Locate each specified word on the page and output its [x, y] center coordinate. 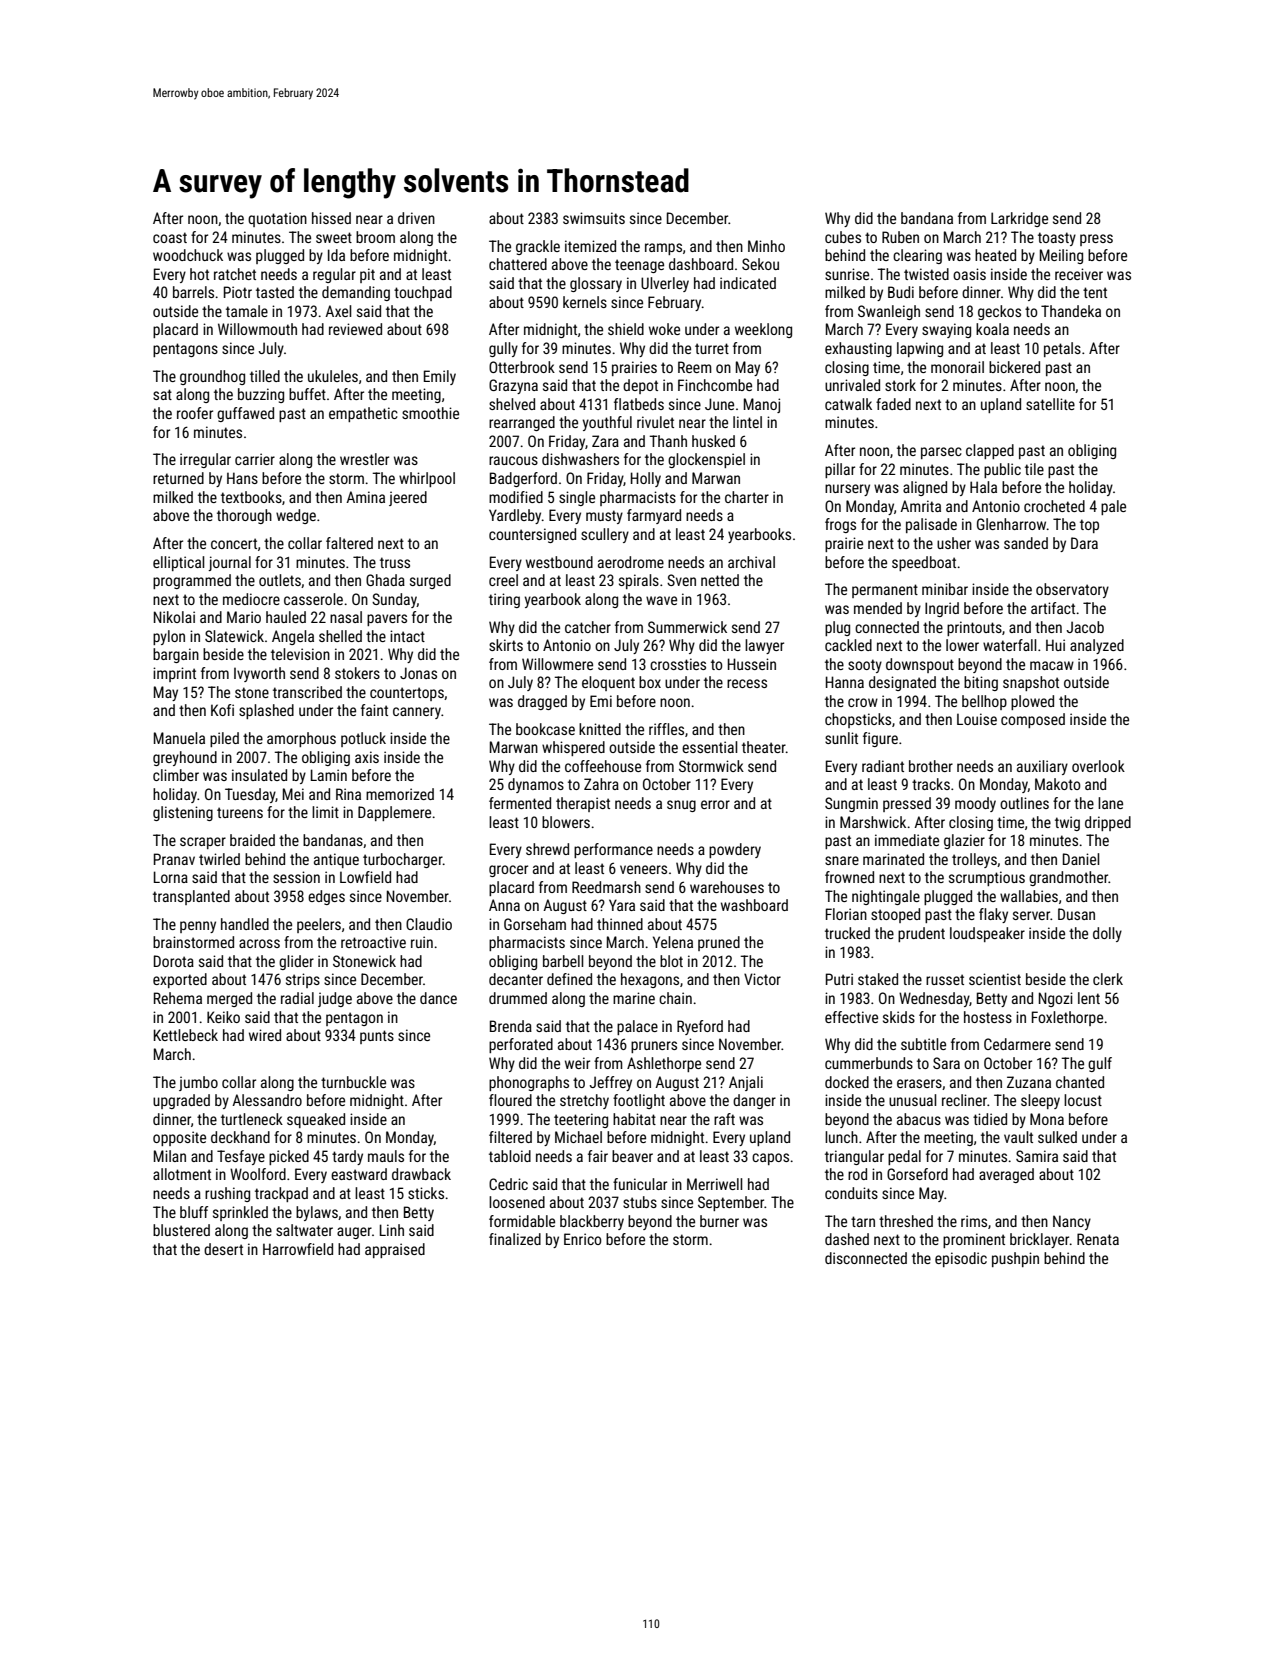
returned [178, 478]
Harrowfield [298, 1249]
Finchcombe [715, 385]
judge [335, 999]
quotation [277, 219]
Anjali [746, 1083]
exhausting [858, 349]
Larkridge [1019, 219]
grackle [538, 247]
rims [974, 1221]
